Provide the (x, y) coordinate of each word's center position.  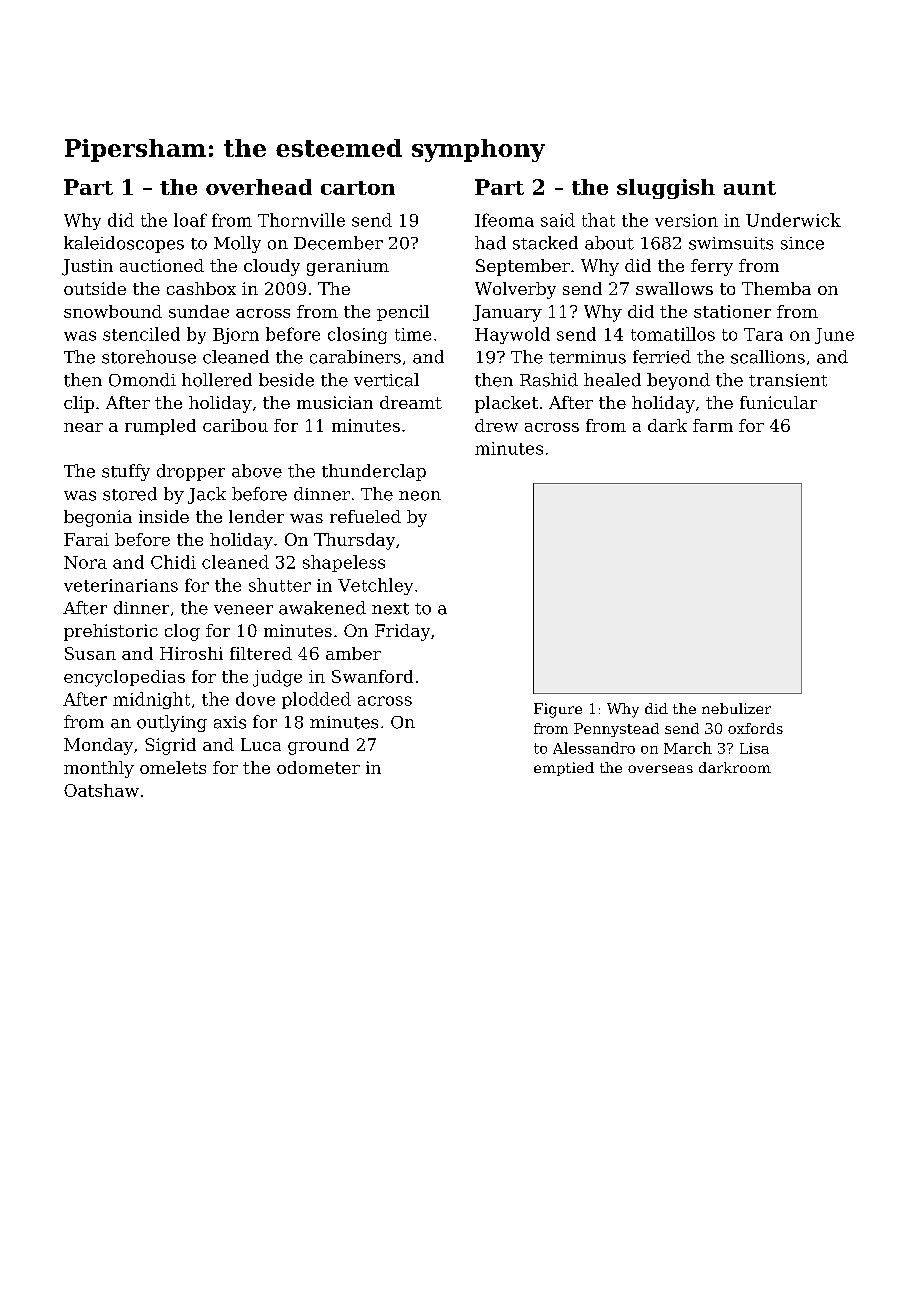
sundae (199, 311)
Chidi (173, 562)
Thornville (301, 220)
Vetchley (375, 586)
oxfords (755, 728)
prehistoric (111, 632)
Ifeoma (504, 220)
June (834, 336)
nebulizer (736, 708)
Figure (558, 710)
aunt (750, 188)
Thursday (354, 541)
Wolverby (515, 290)
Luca (261, 744)
